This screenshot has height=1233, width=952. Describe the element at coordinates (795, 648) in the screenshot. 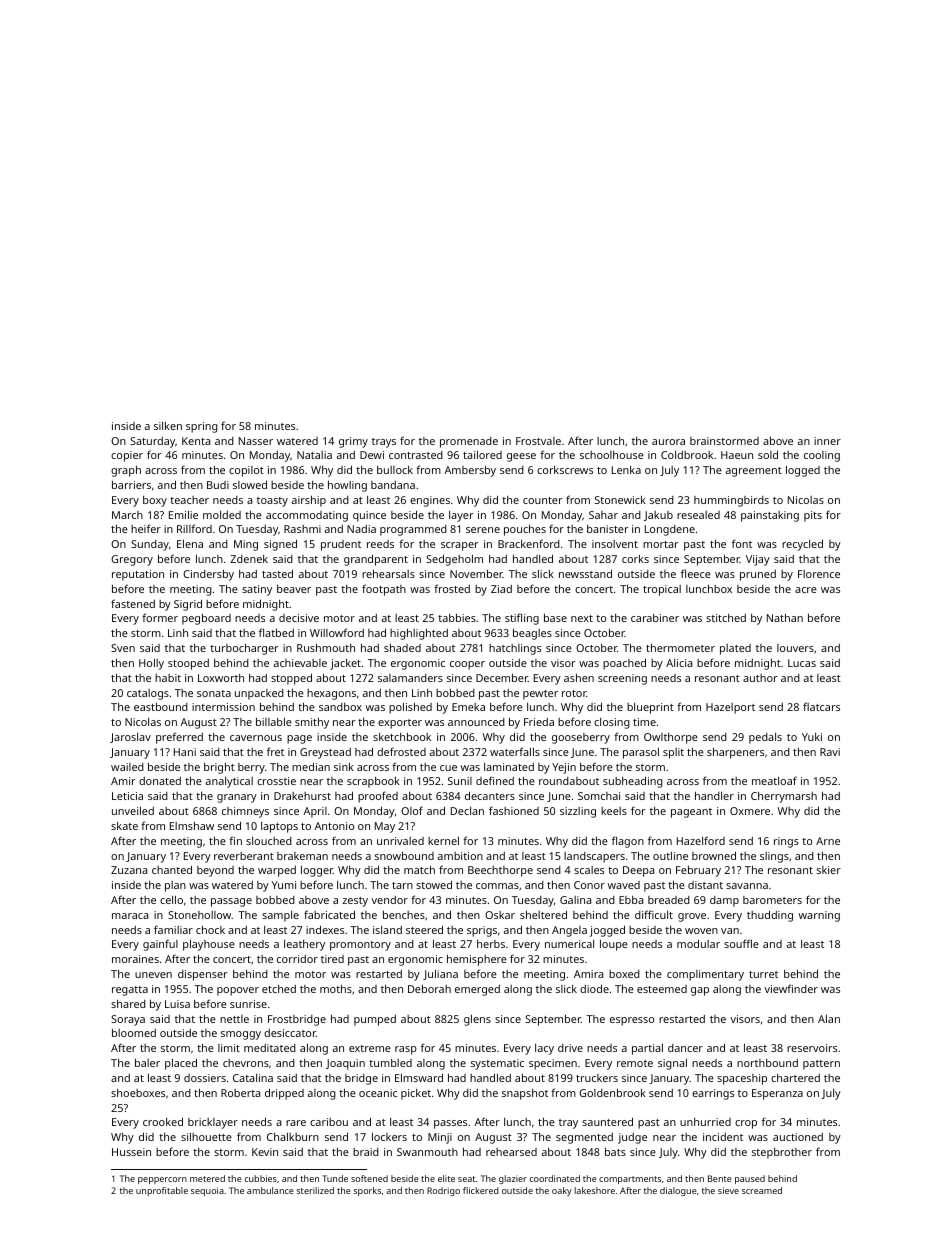

I see `louvers` at that location.
